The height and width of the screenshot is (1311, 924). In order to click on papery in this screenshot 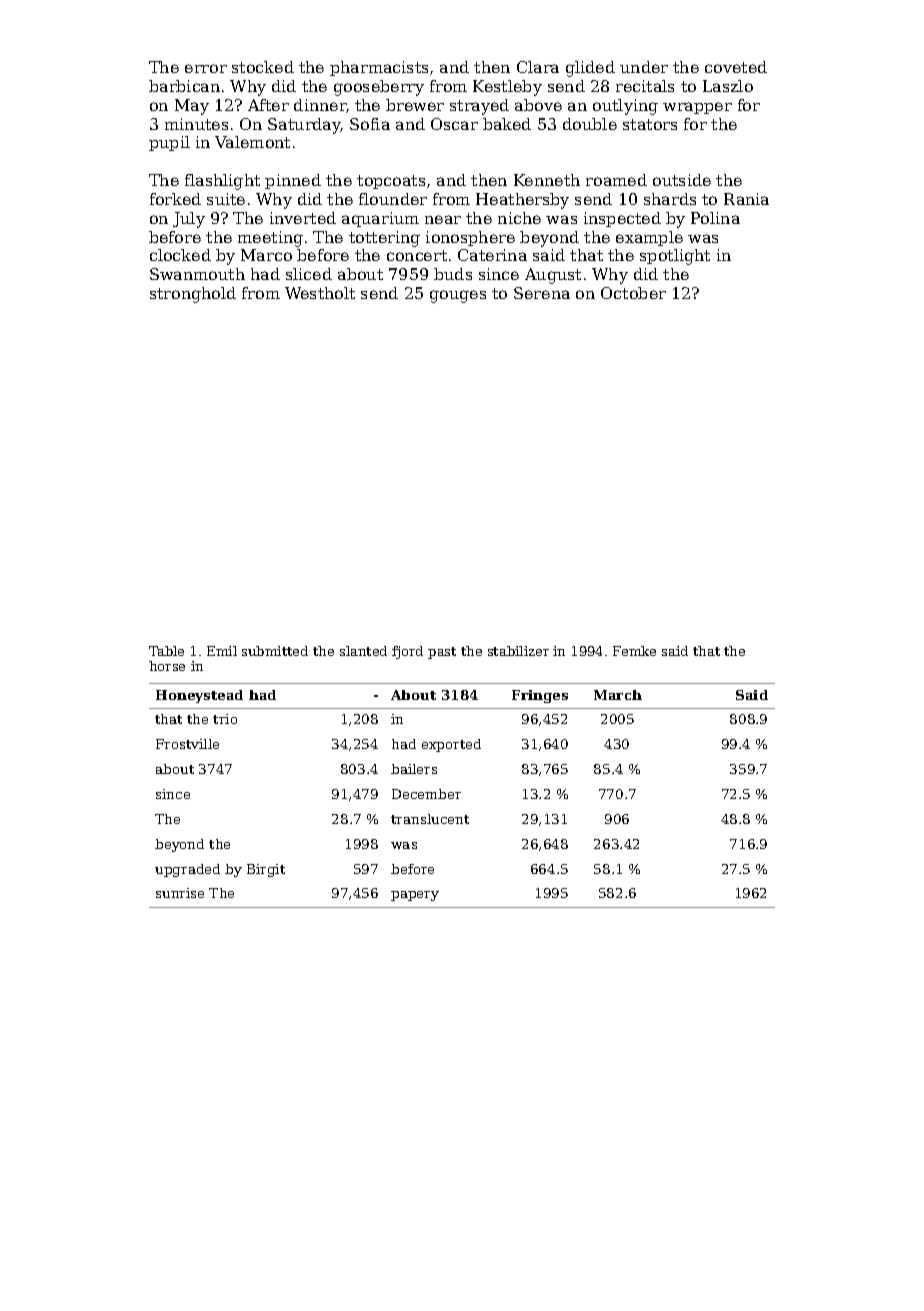, I will do `click(415, 896)`.
